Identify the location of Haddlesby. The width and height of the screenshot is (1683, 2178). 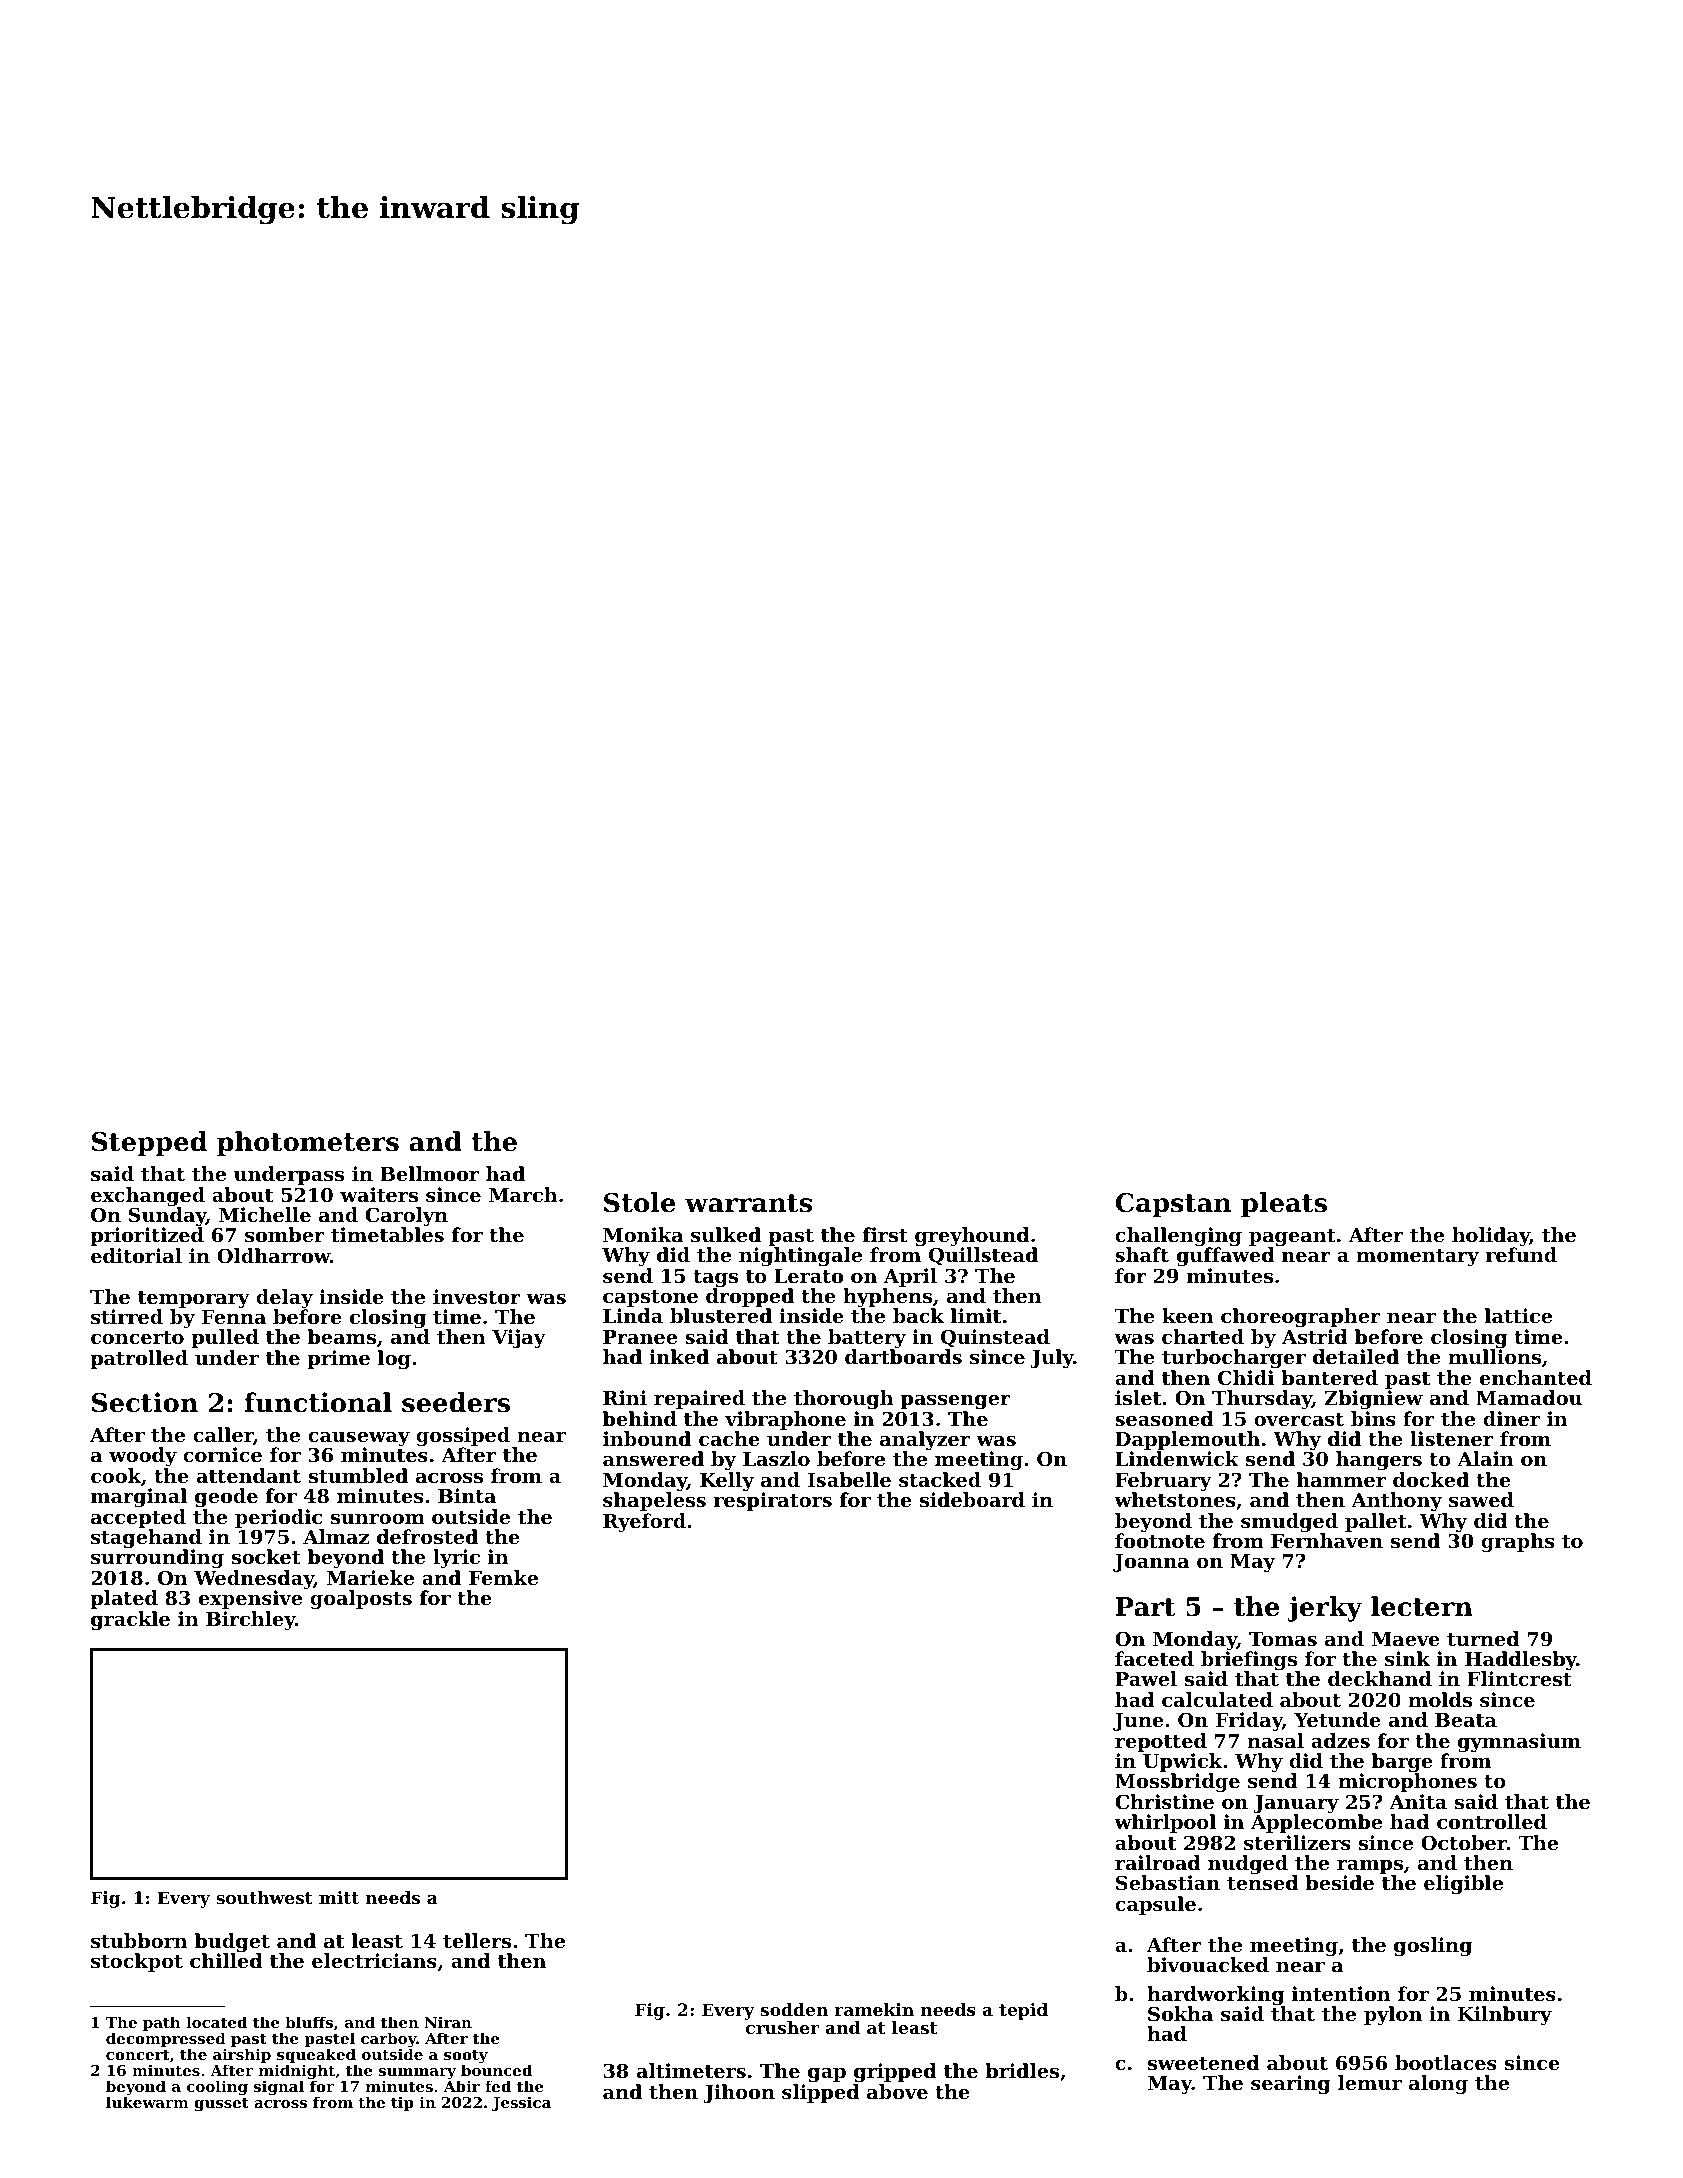
(1521, 1661).
